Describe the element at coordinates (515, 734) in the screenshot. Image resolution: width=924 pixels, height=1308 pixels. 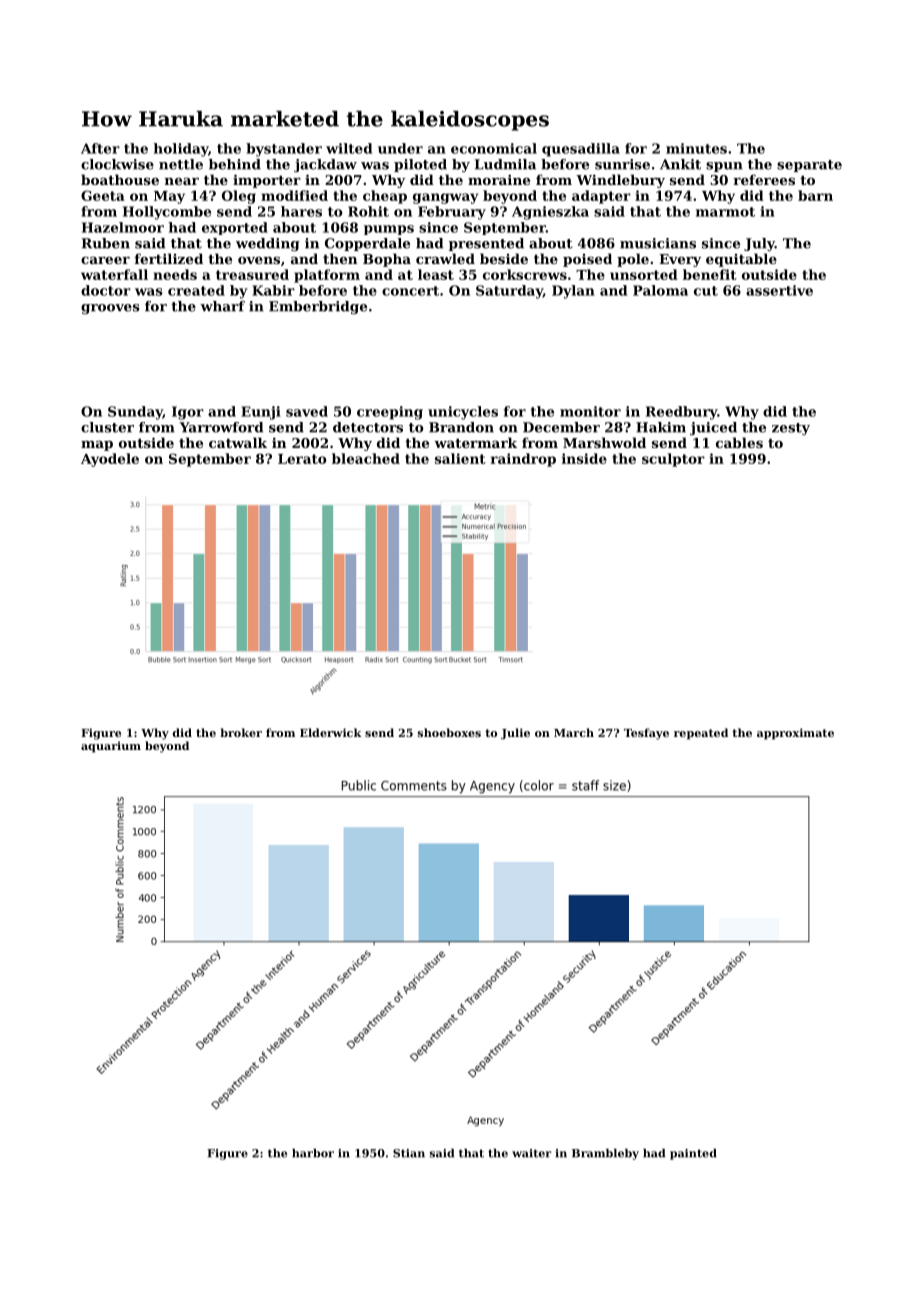
I see `Julie` at that location.
